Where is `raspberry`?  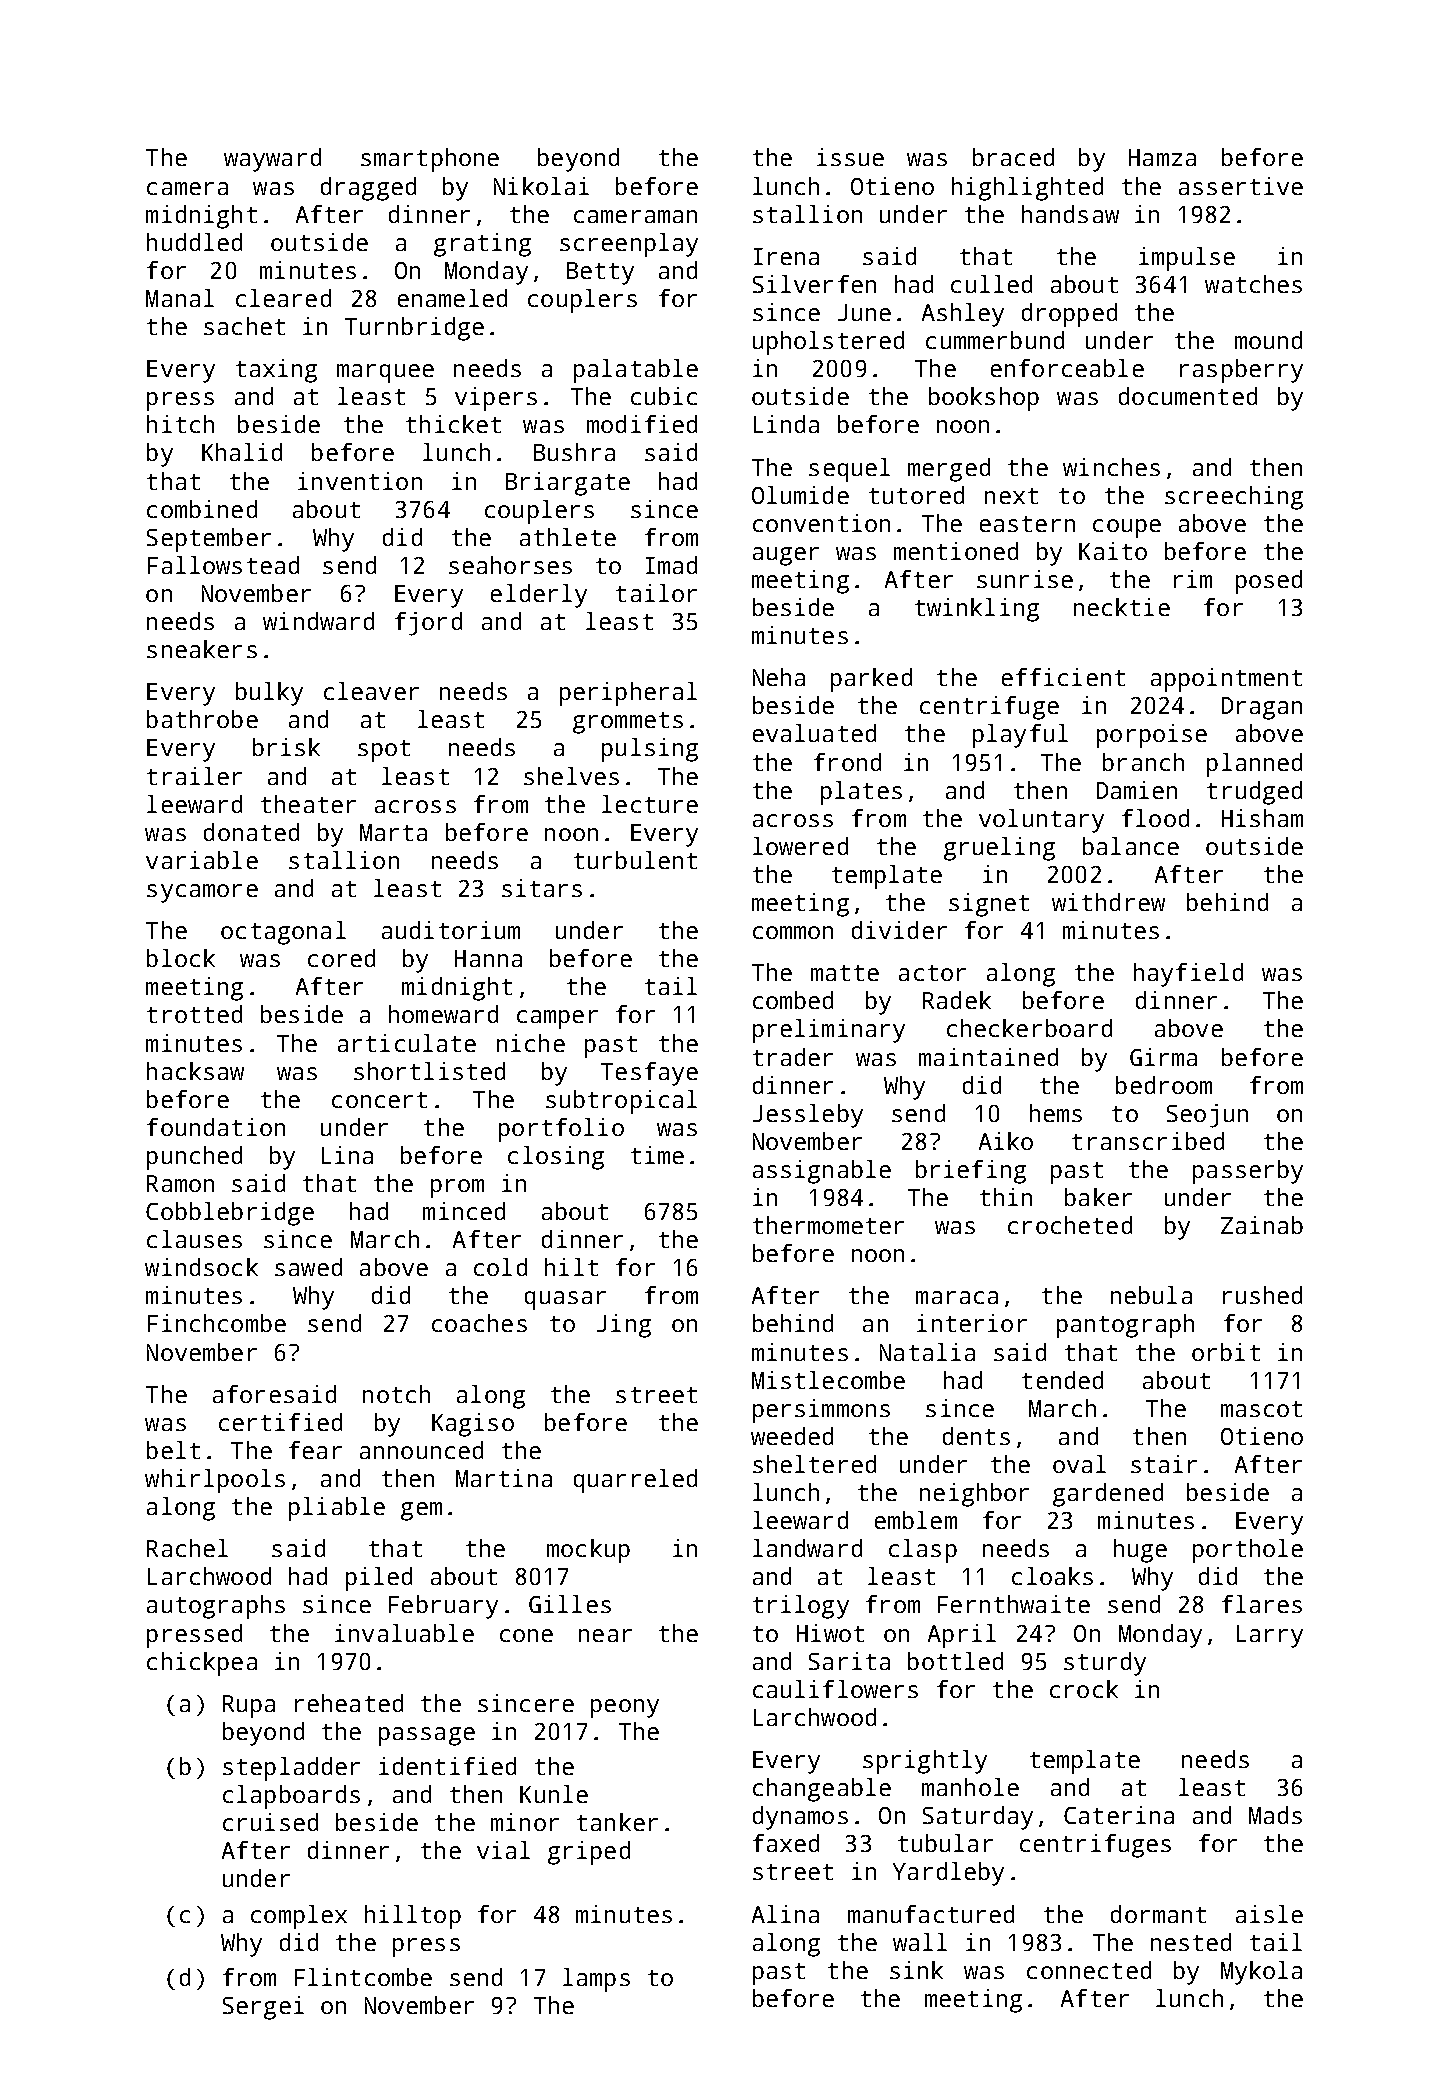
raspberry is located at coordinates (1241, 371).
